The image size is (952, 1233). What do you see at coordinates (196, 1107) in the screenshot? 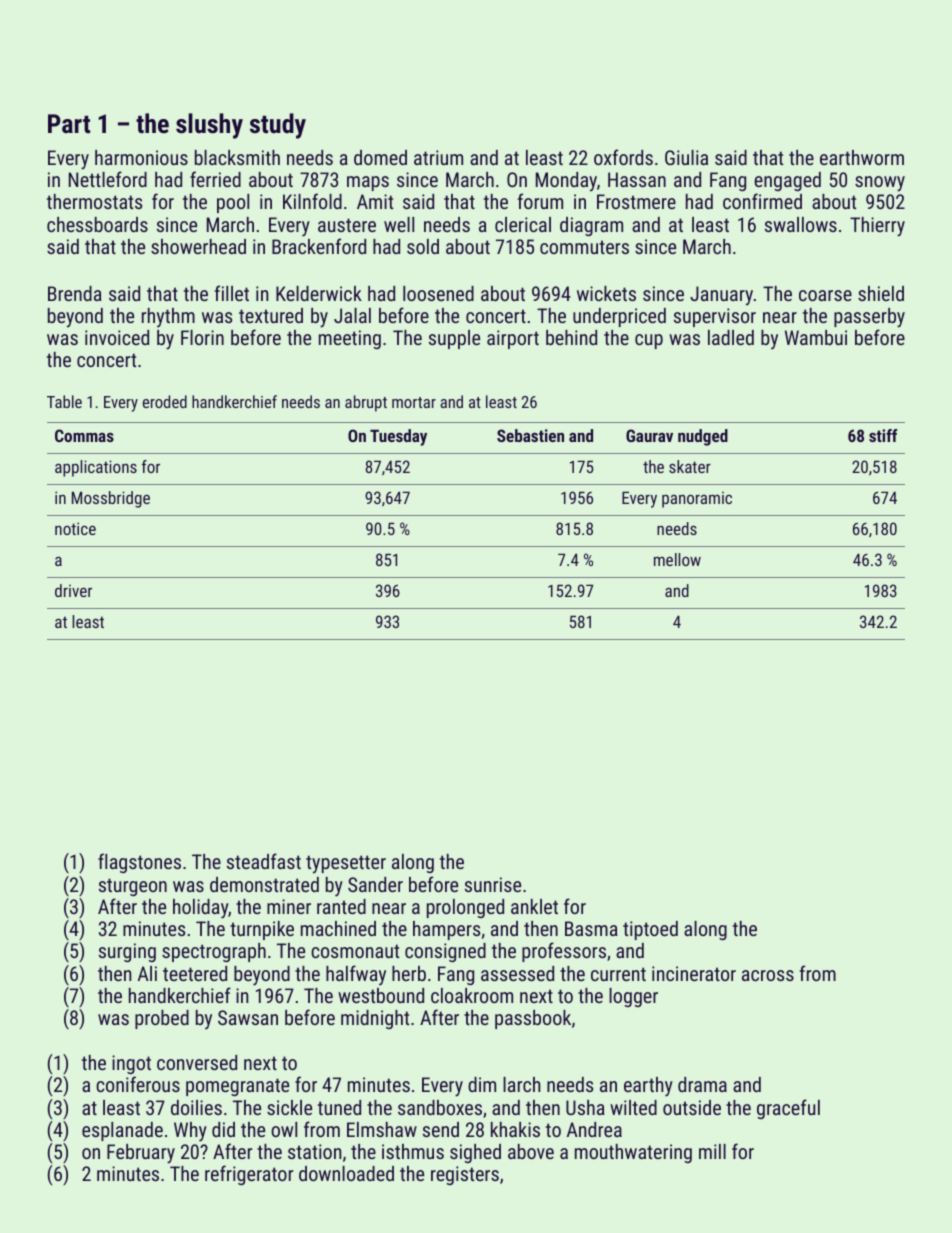
I see `doilies` at bounding box center [196, 1107].
